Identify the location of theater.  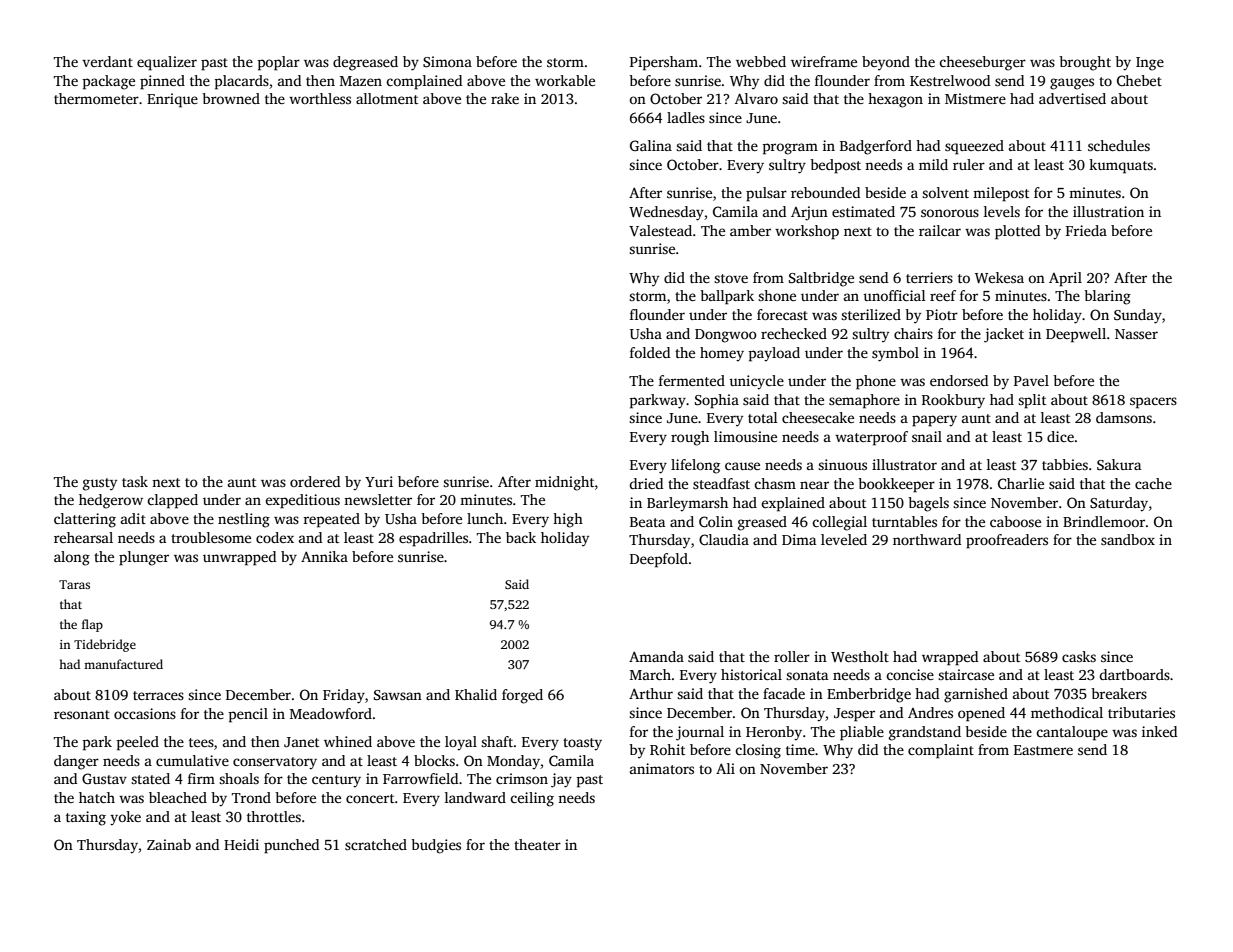
(537, 844).
